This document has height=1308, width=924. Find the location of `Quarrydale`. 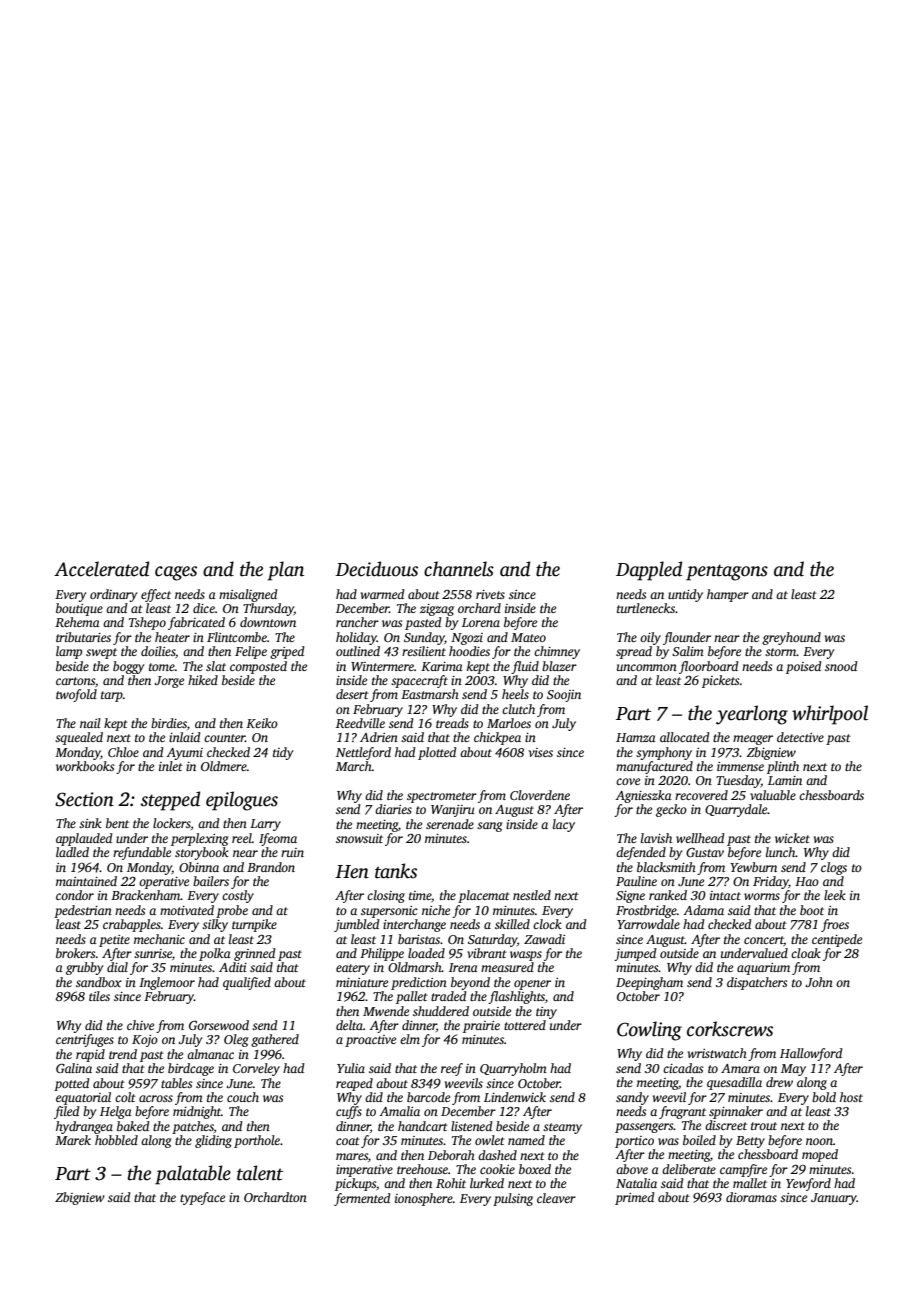

Quarrydale is located at coordinates (736, 810).
